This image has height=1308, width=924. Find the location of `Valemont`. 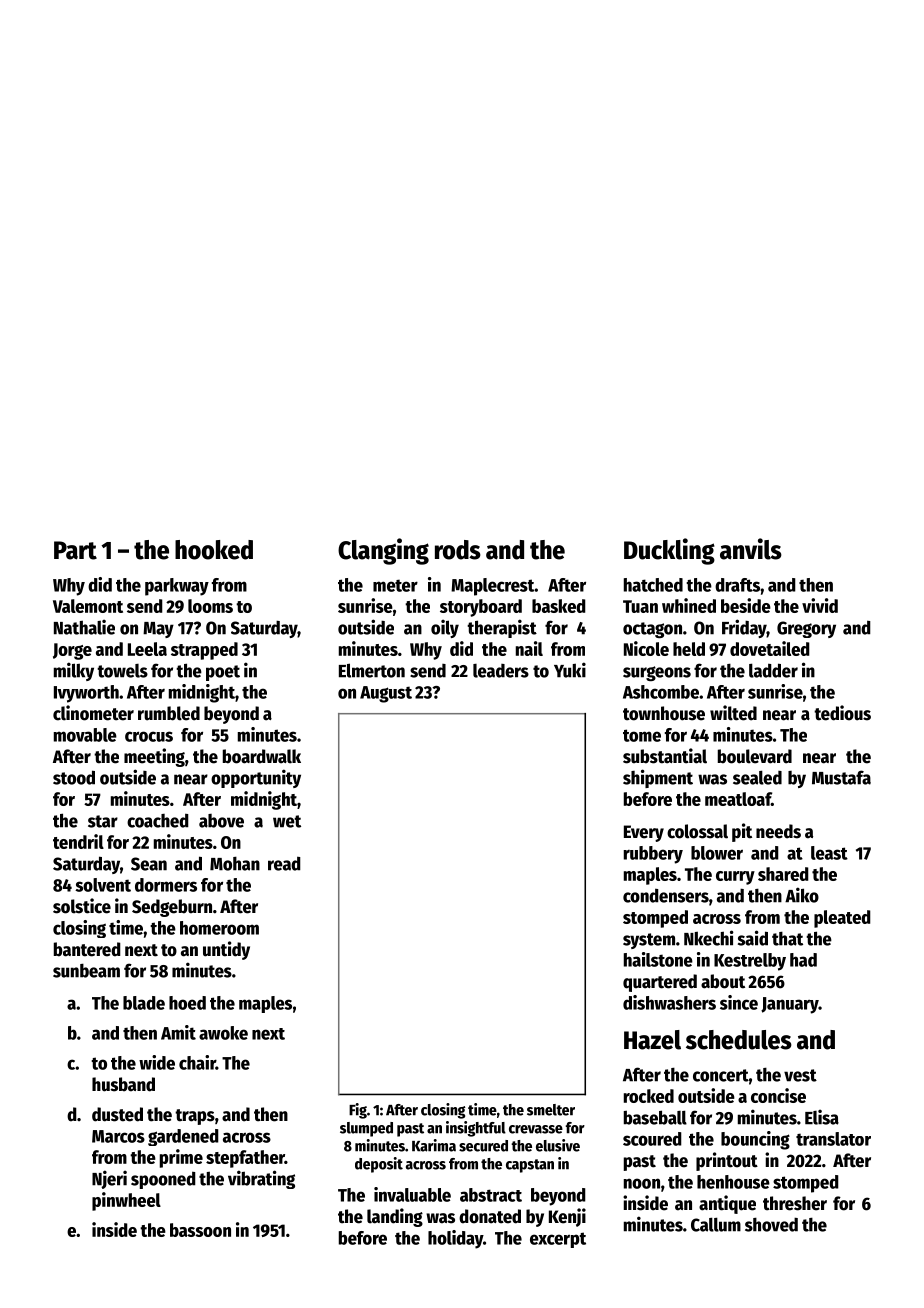

Valemont is located at coordinates (88, 606).
